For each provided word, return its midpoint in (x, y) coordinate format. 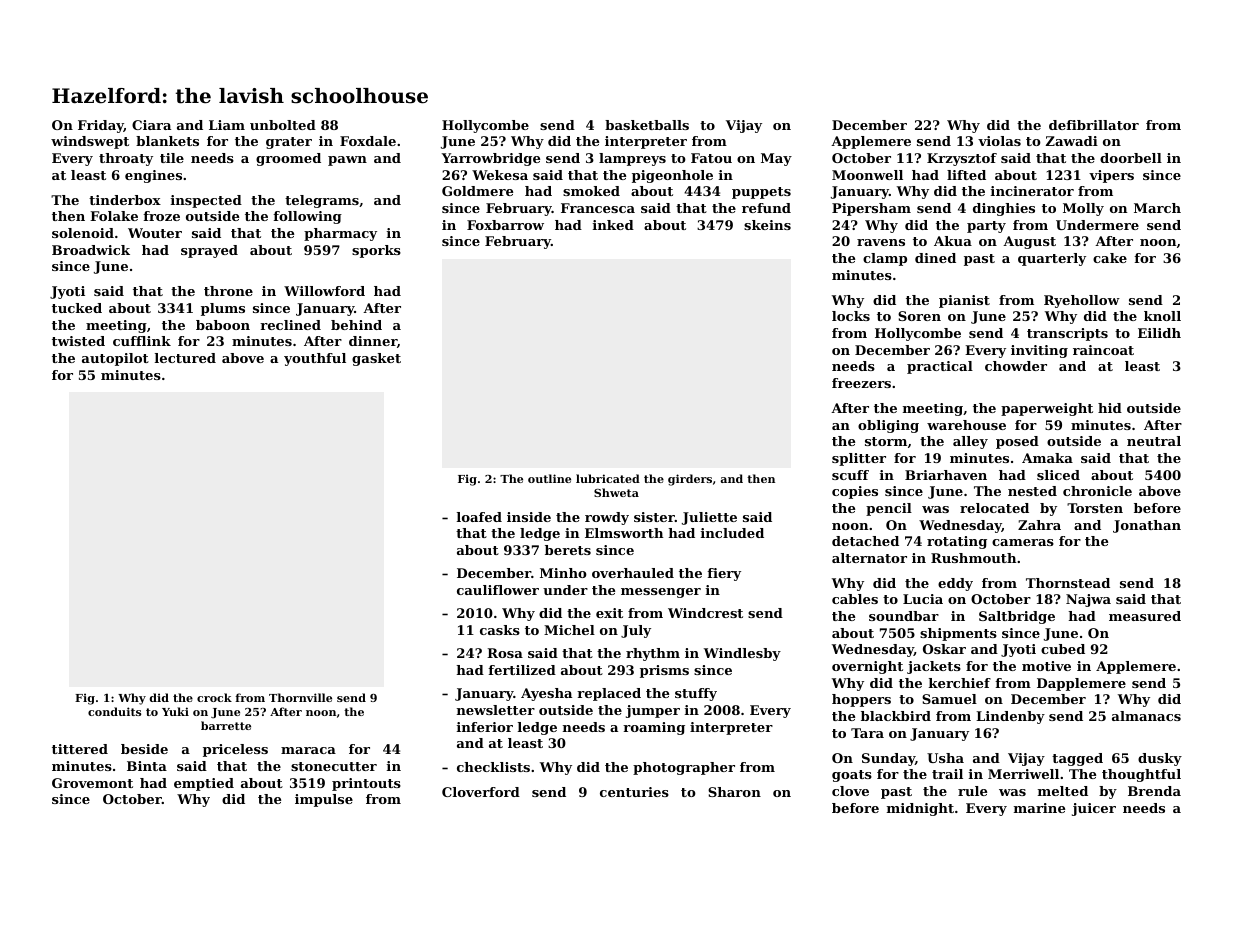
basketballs (647, 125)
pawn (347, 161)
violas (999, 141)
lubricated (608, 478)
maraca (308, 750)
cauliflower (498, 590)
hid (1110, 408)
